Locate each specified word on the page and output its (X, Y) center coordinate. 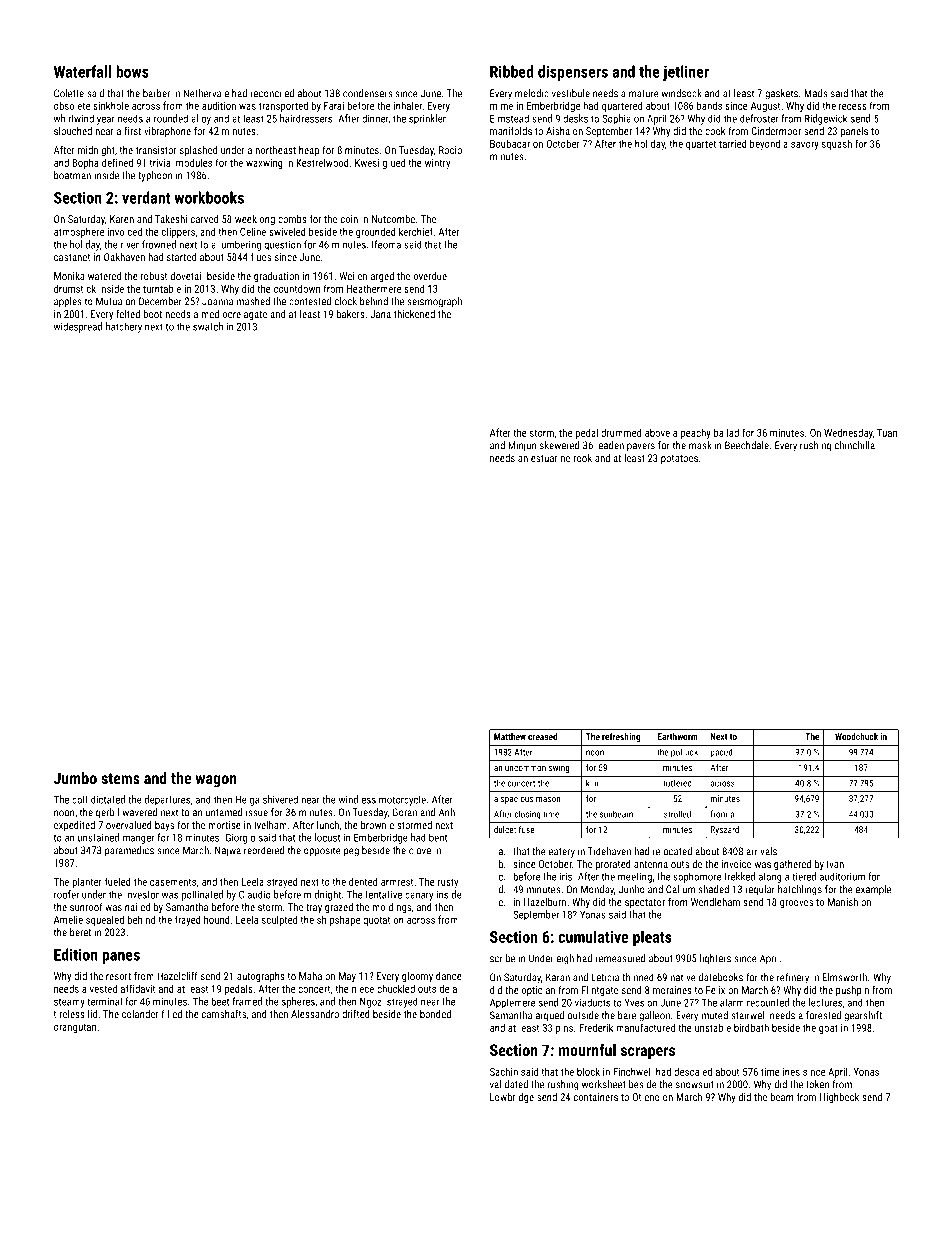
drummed (621, 432)
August (765, 107)
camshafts (224, 1014)
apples (68, 302)
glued (394, 163)
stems (120, 778)
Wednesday (848, 433)
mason (548, 799)
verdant (146, 197)
